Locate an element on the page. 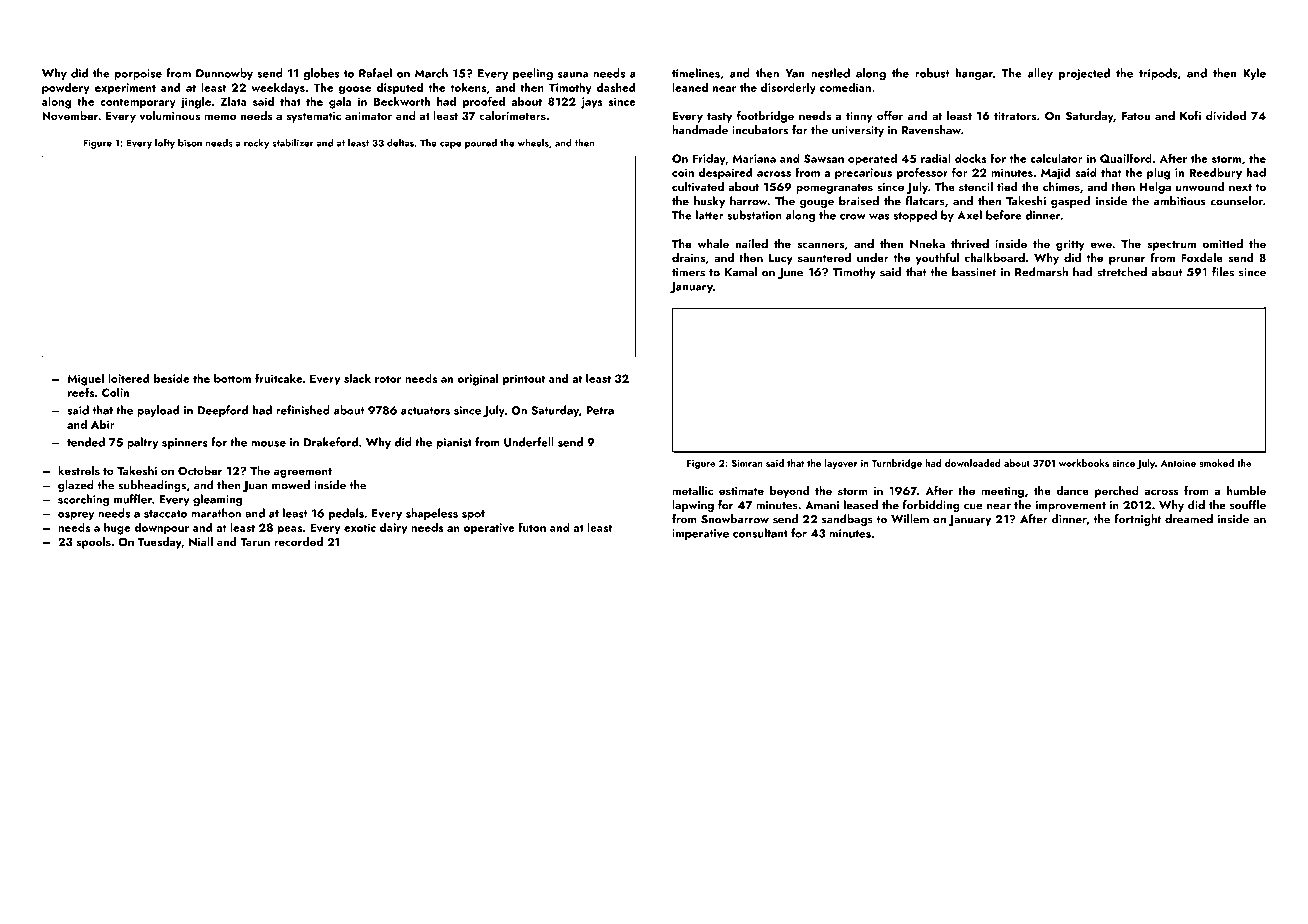 Image resolution: width=1308 pixels, height=924 pixels. cape is located at coordinates (450, 145).
